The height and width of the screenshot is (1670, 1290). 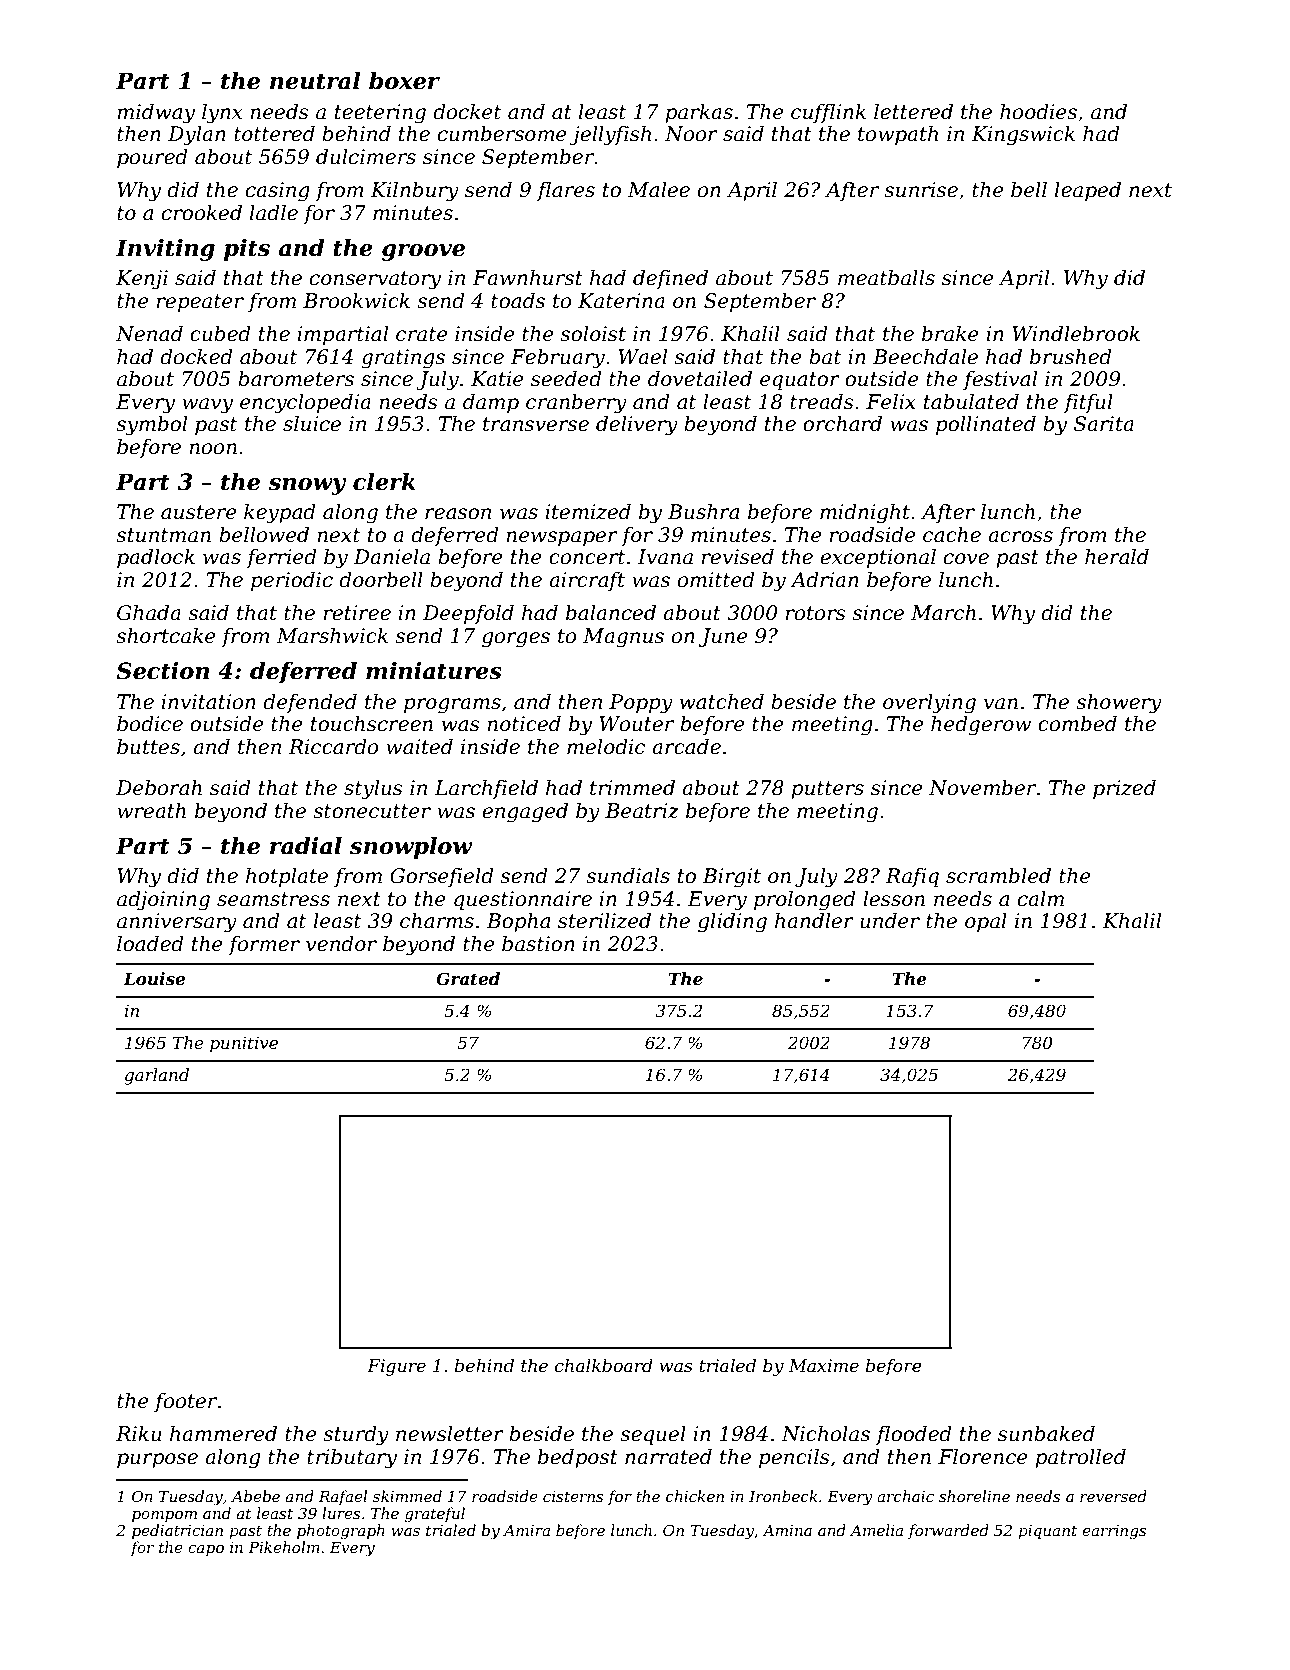 I want to click on chalkboard, so click(x=604, y=1365).
